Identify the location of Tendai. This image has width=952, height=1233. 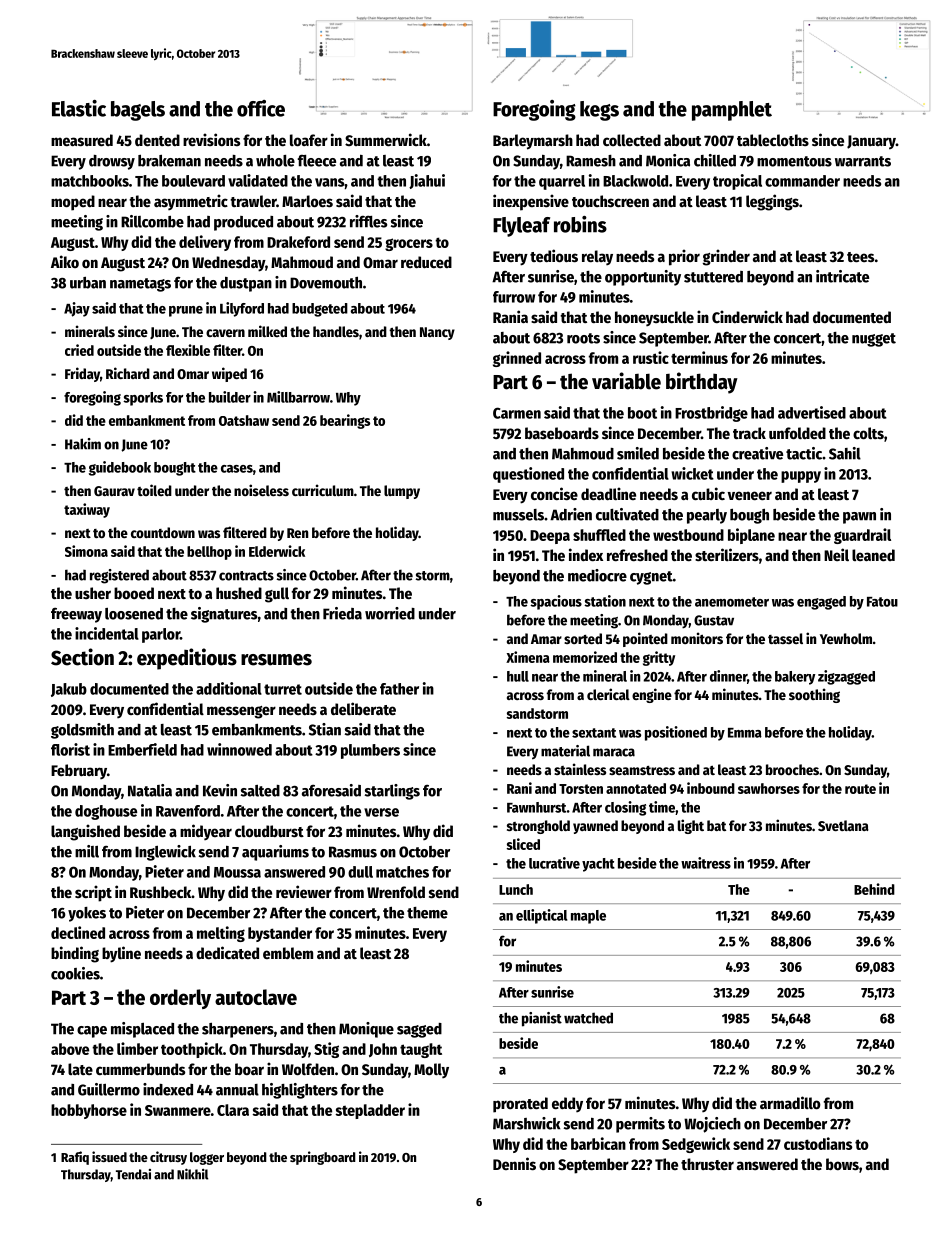
(133, 1174).
